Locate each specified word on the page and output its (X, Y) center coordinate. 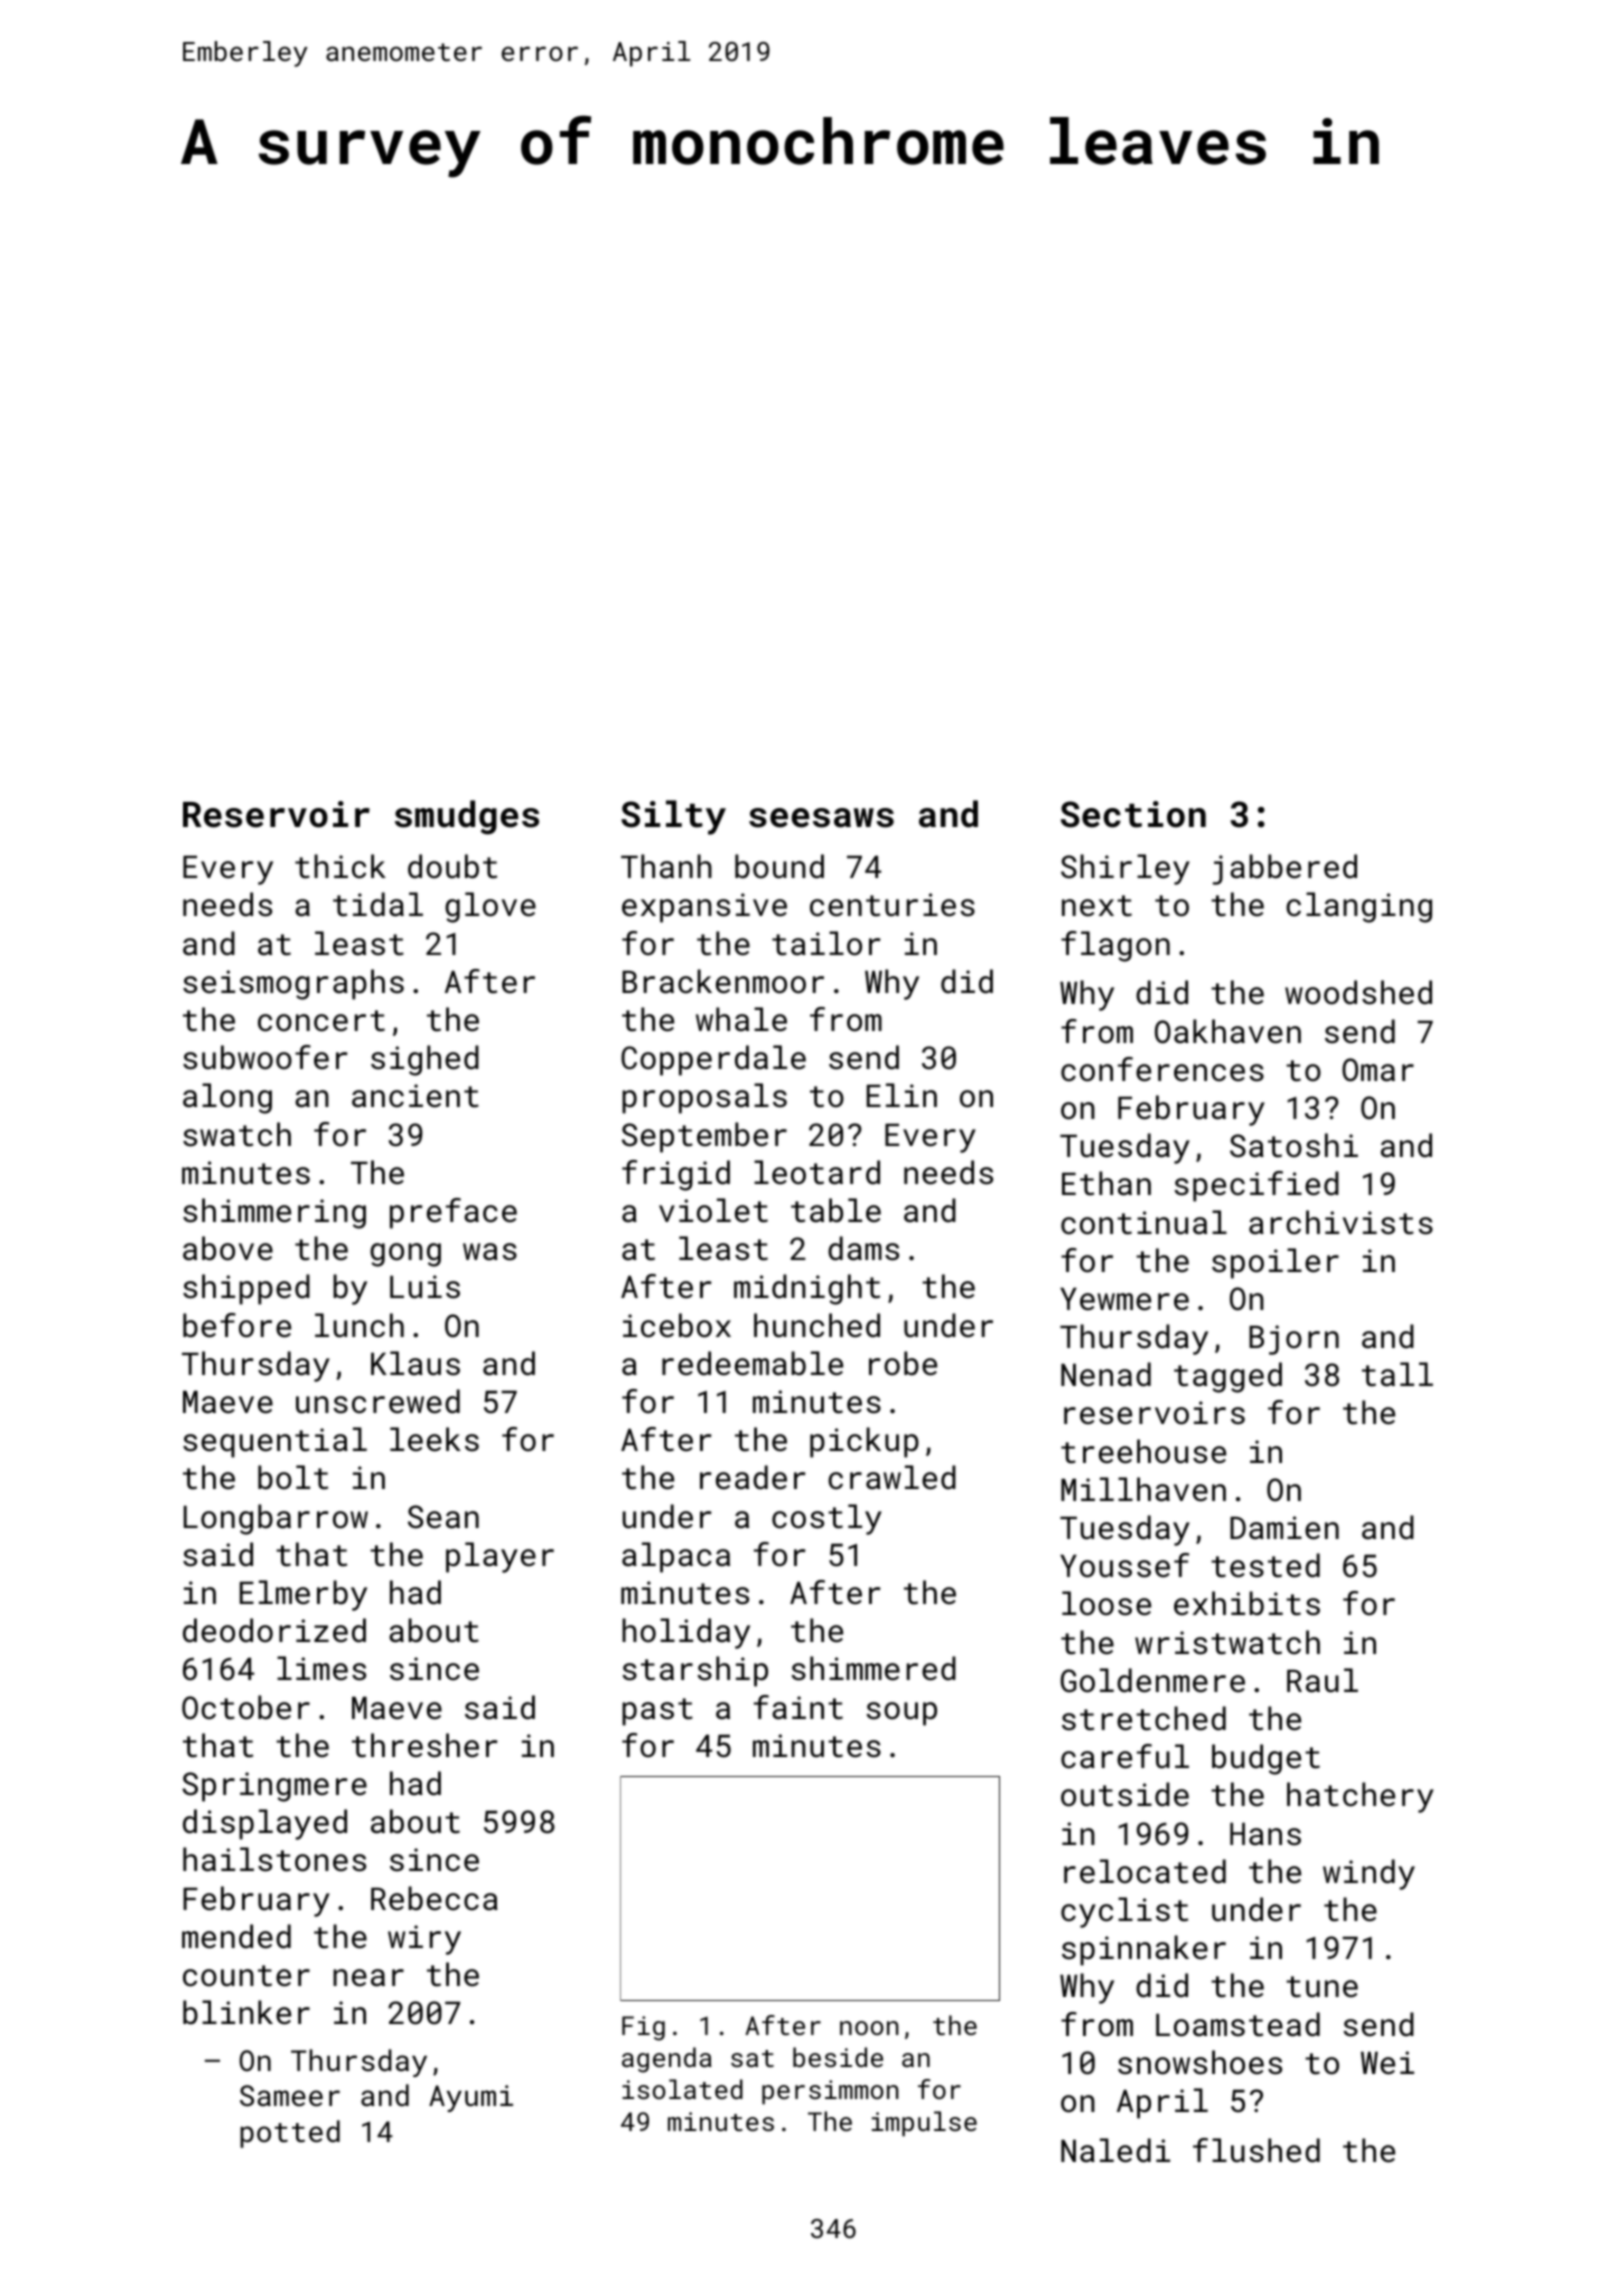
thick (340, 866)
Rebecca (434, 1898)
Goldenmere (1153, 1680)
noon (869, 2028)
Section (1133, 814)
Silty (673, 817)
